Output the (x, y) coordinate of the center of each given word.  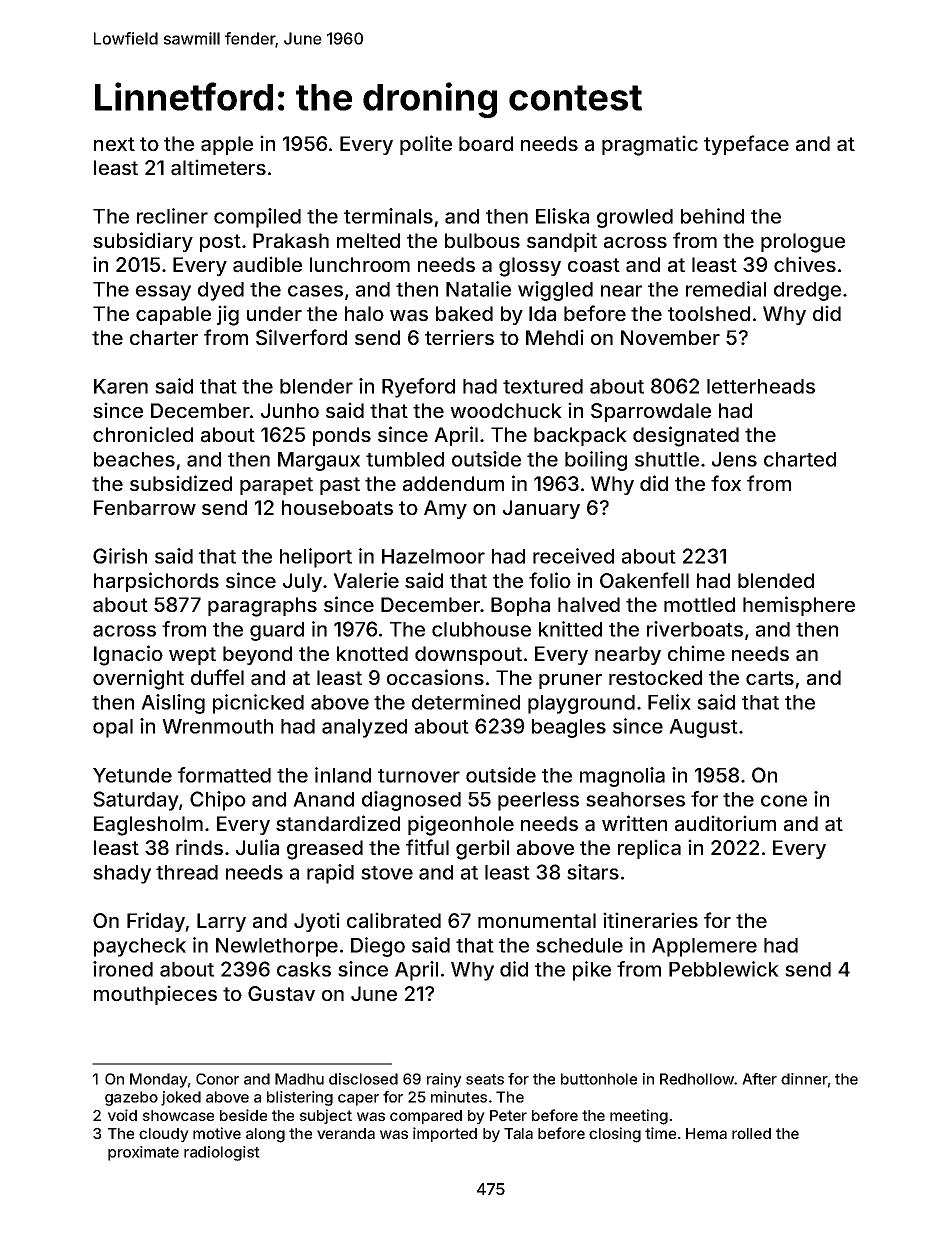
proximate (143, 1153)
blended (776, 580)
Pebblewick (724, 969)
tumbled (405, 459)
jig (228, 315)
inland (343, 775)
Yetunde (132, 775)
